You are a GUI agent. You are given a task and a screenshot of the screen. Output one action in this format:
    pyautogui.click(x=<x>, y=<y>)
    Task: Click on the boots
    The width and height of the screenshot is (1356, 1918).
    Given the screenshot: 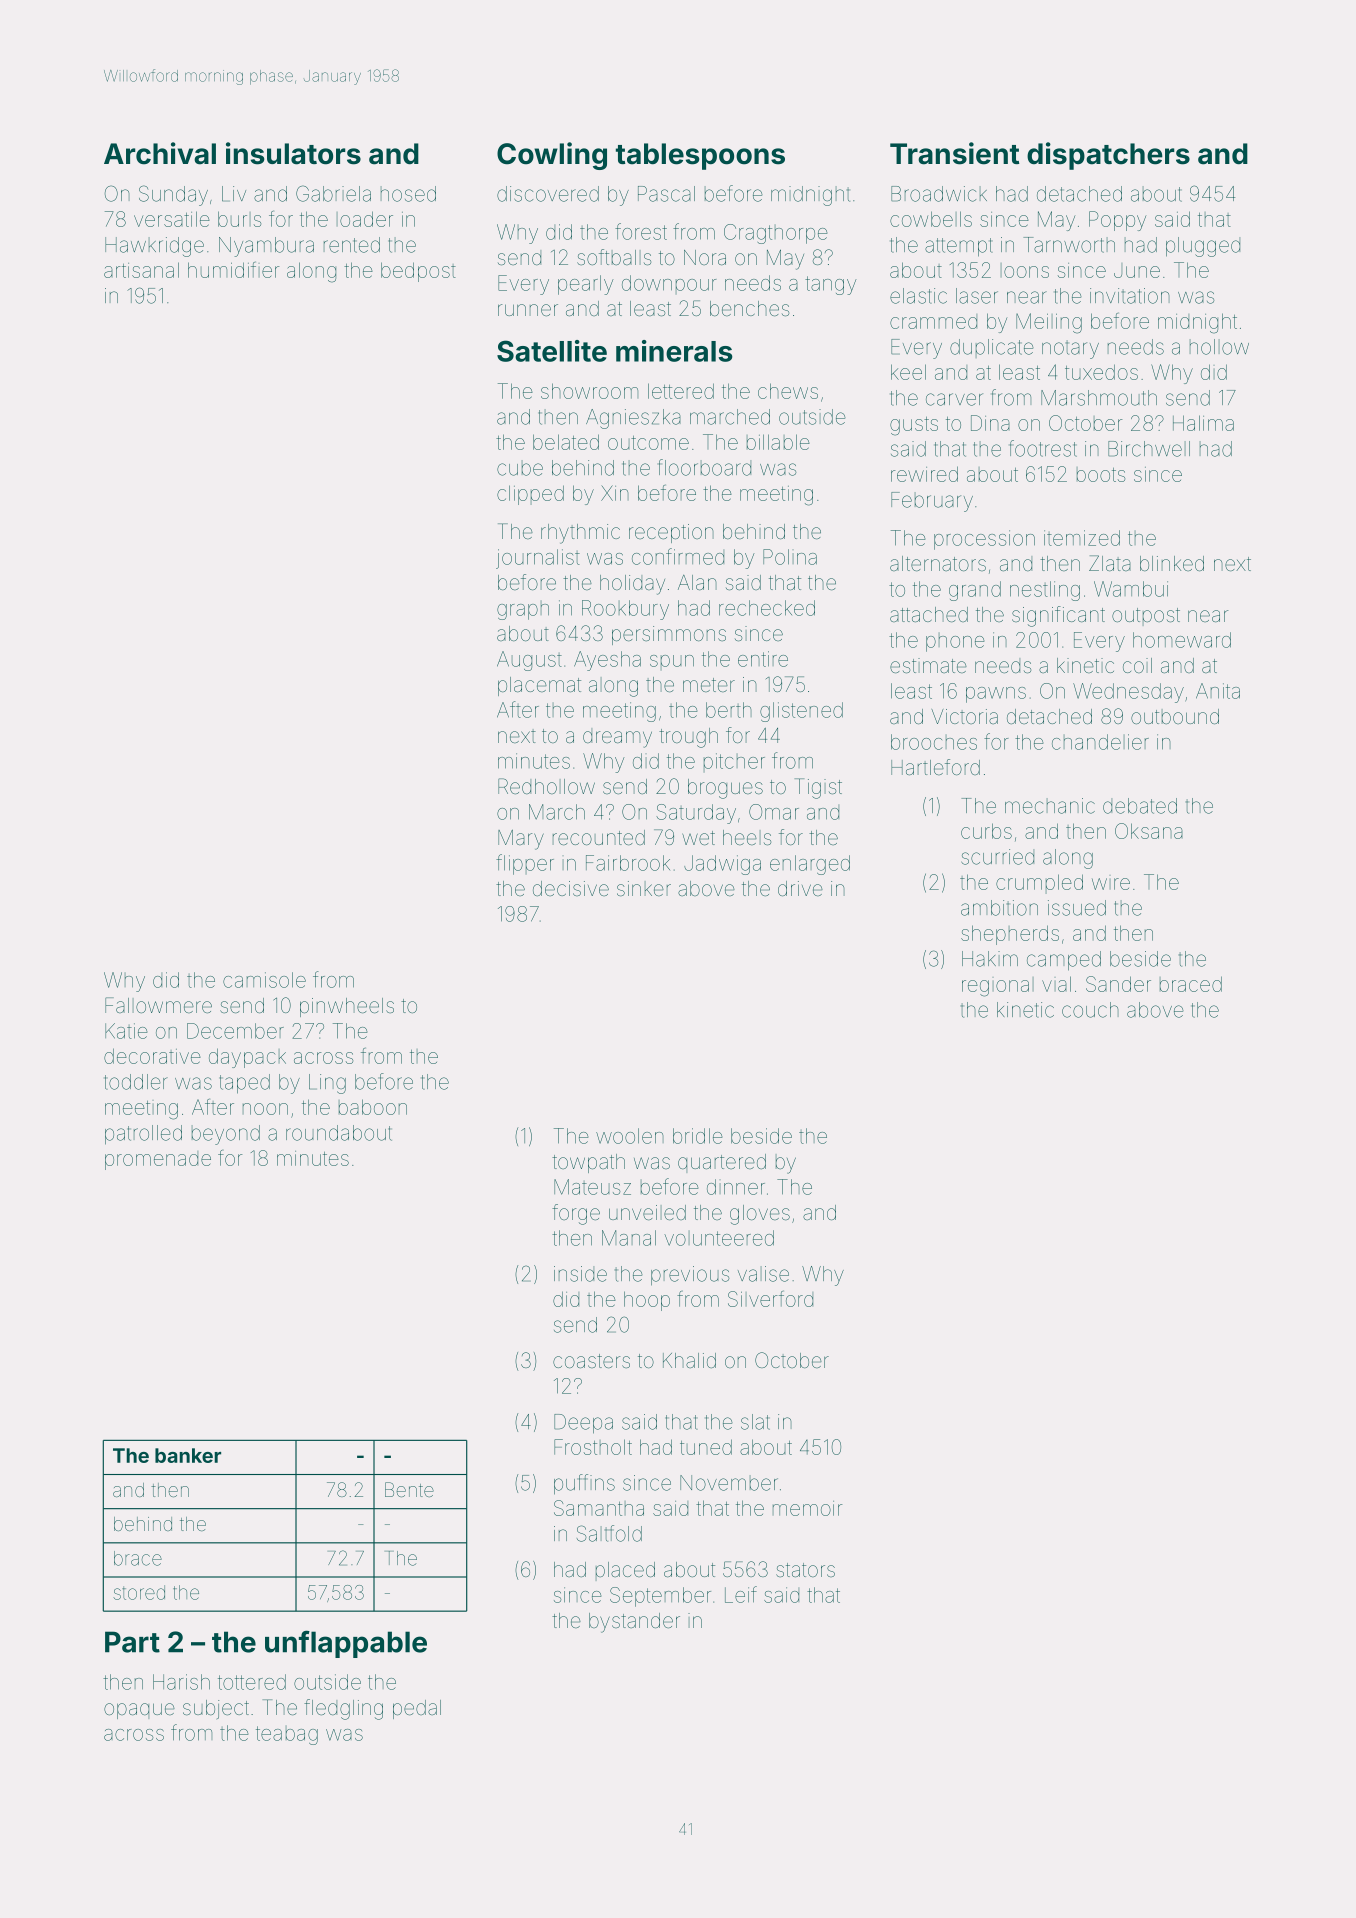 What is the action you would take?
    pyautogui.click(x=1101, y=474)
